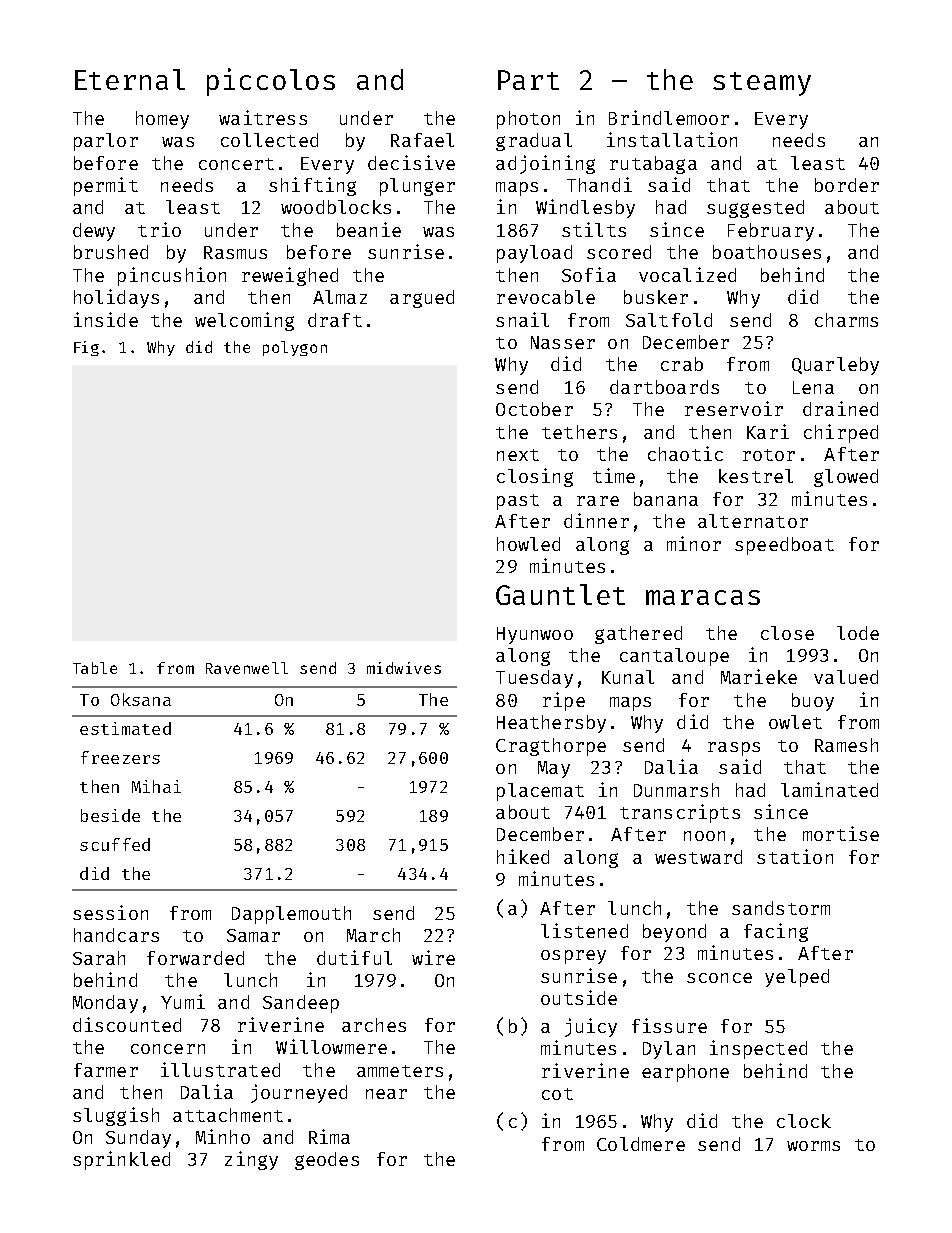 This page has height=1233, width=952. Describe the element at coordinates (116, 1116) in the page. I see `sluggish` at that location.
